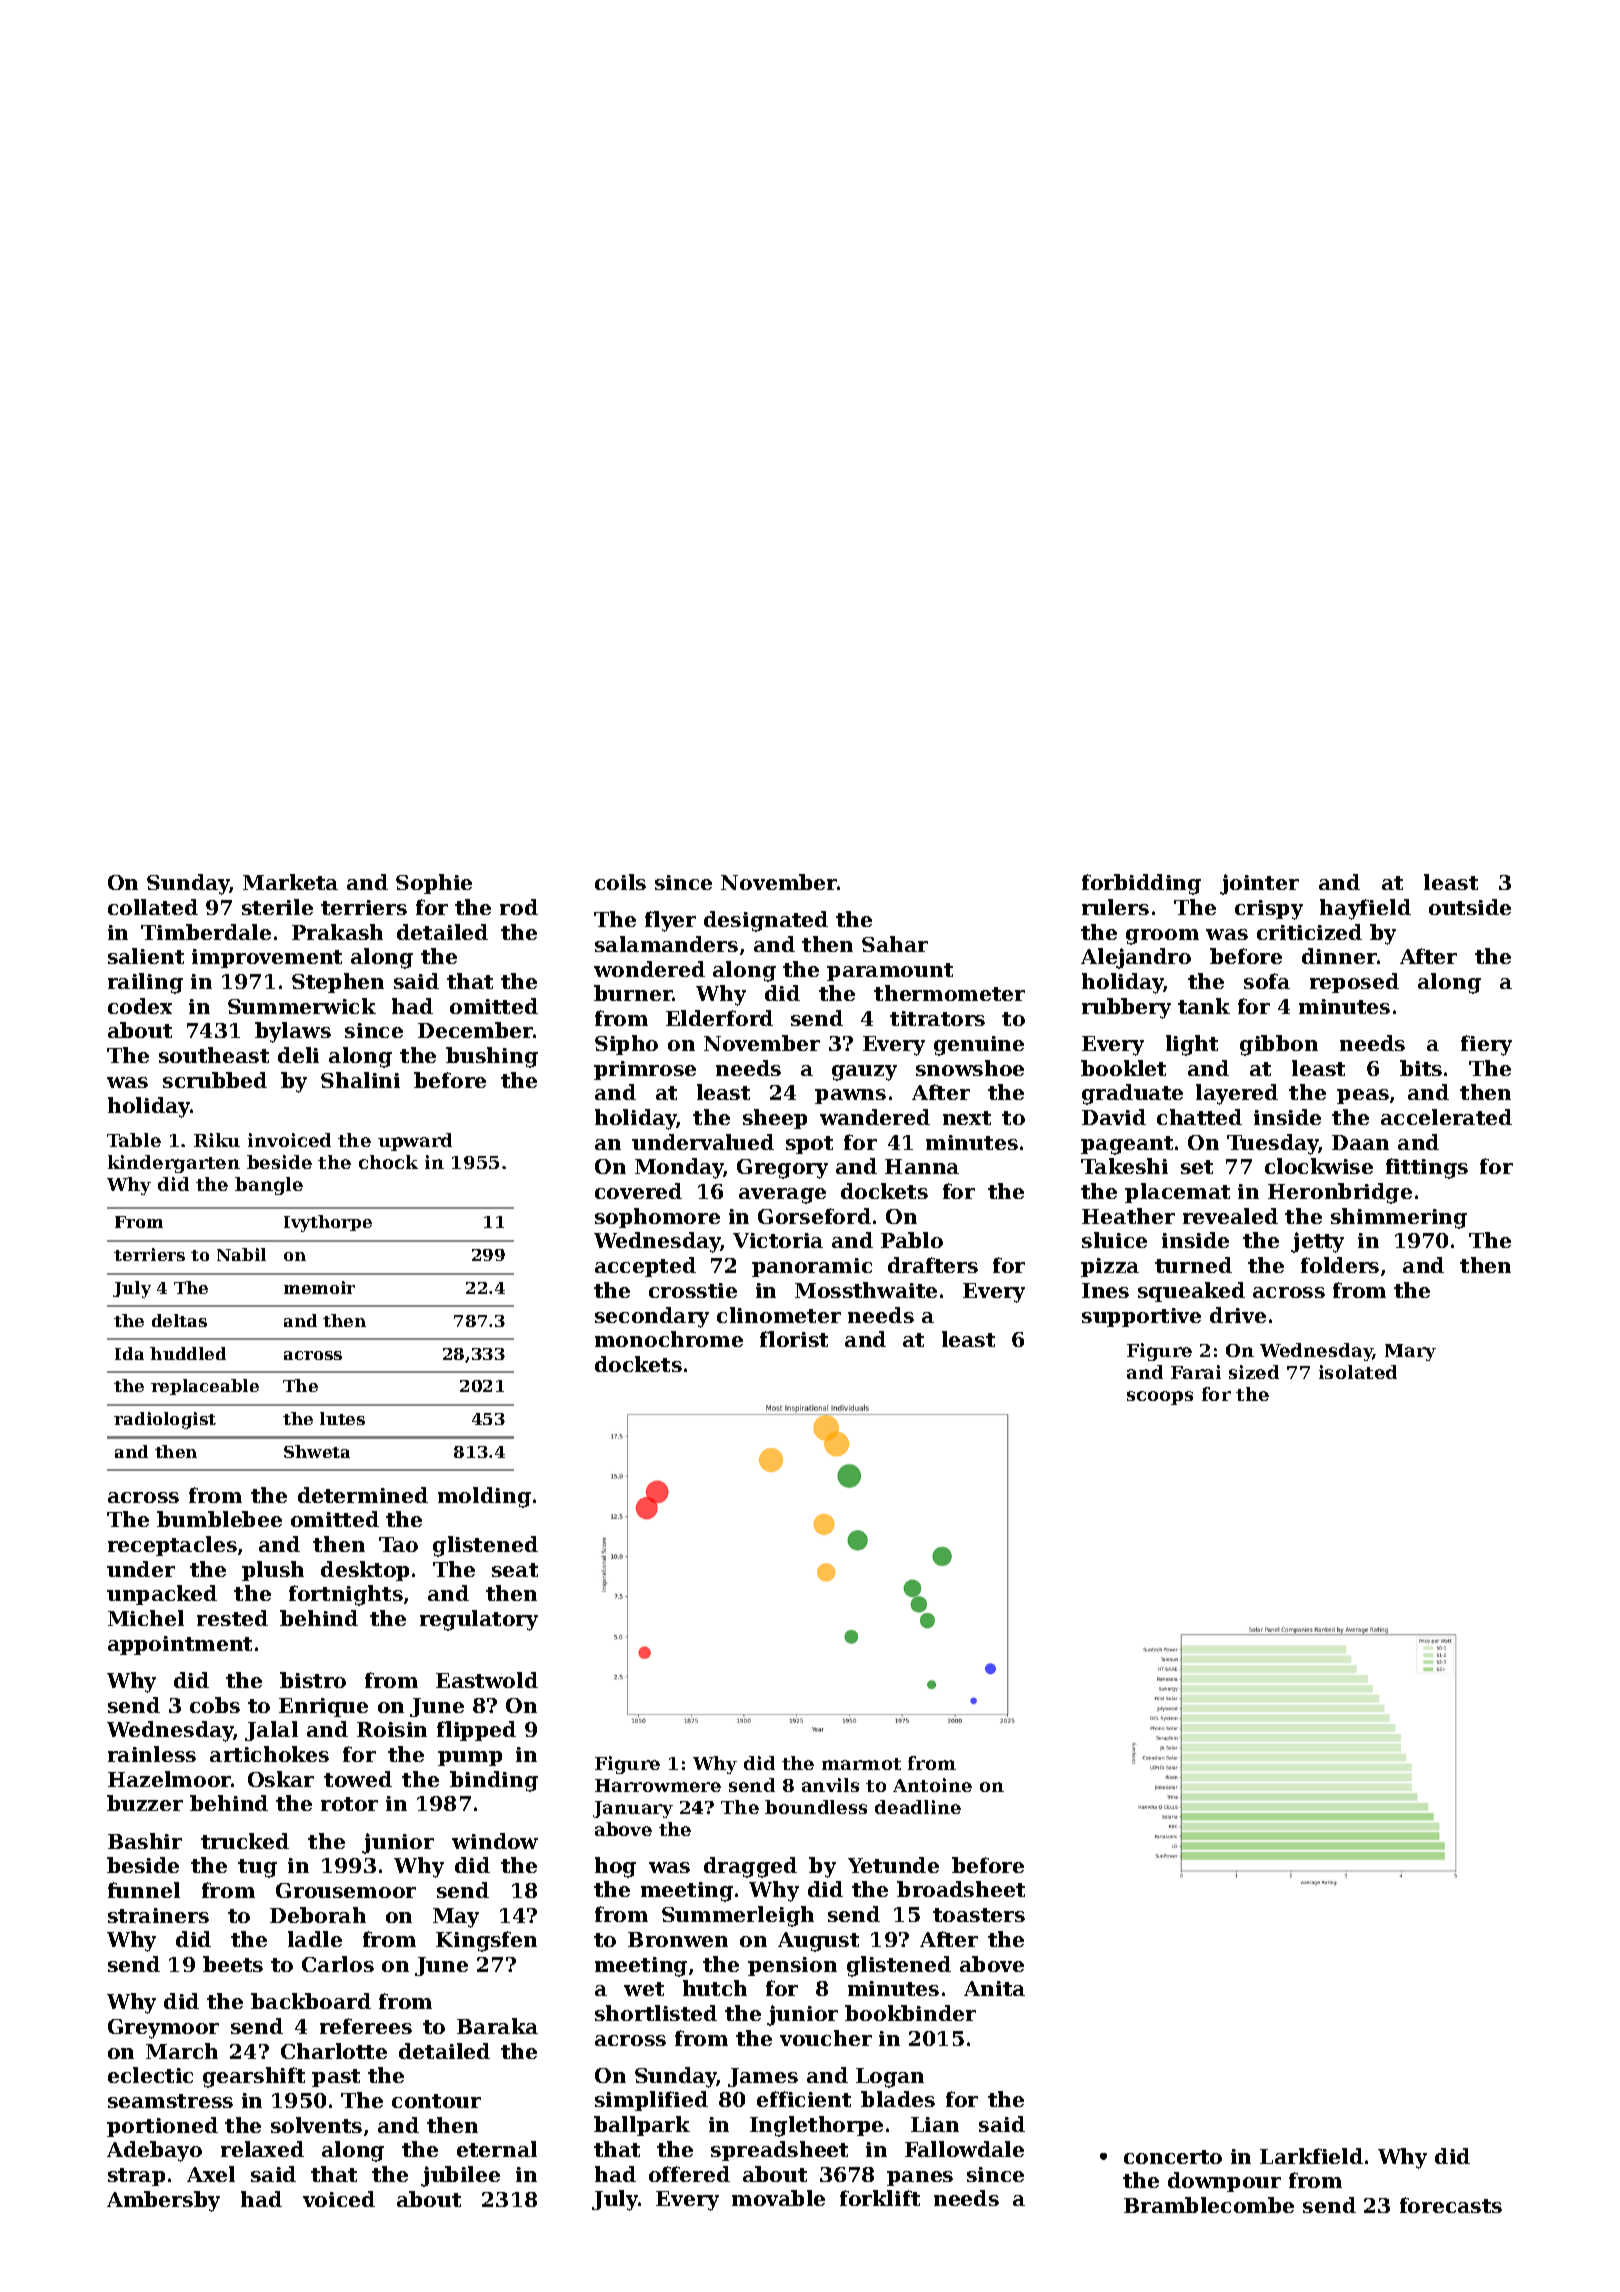  I want to click on Farai, so click(1196, 1372).
